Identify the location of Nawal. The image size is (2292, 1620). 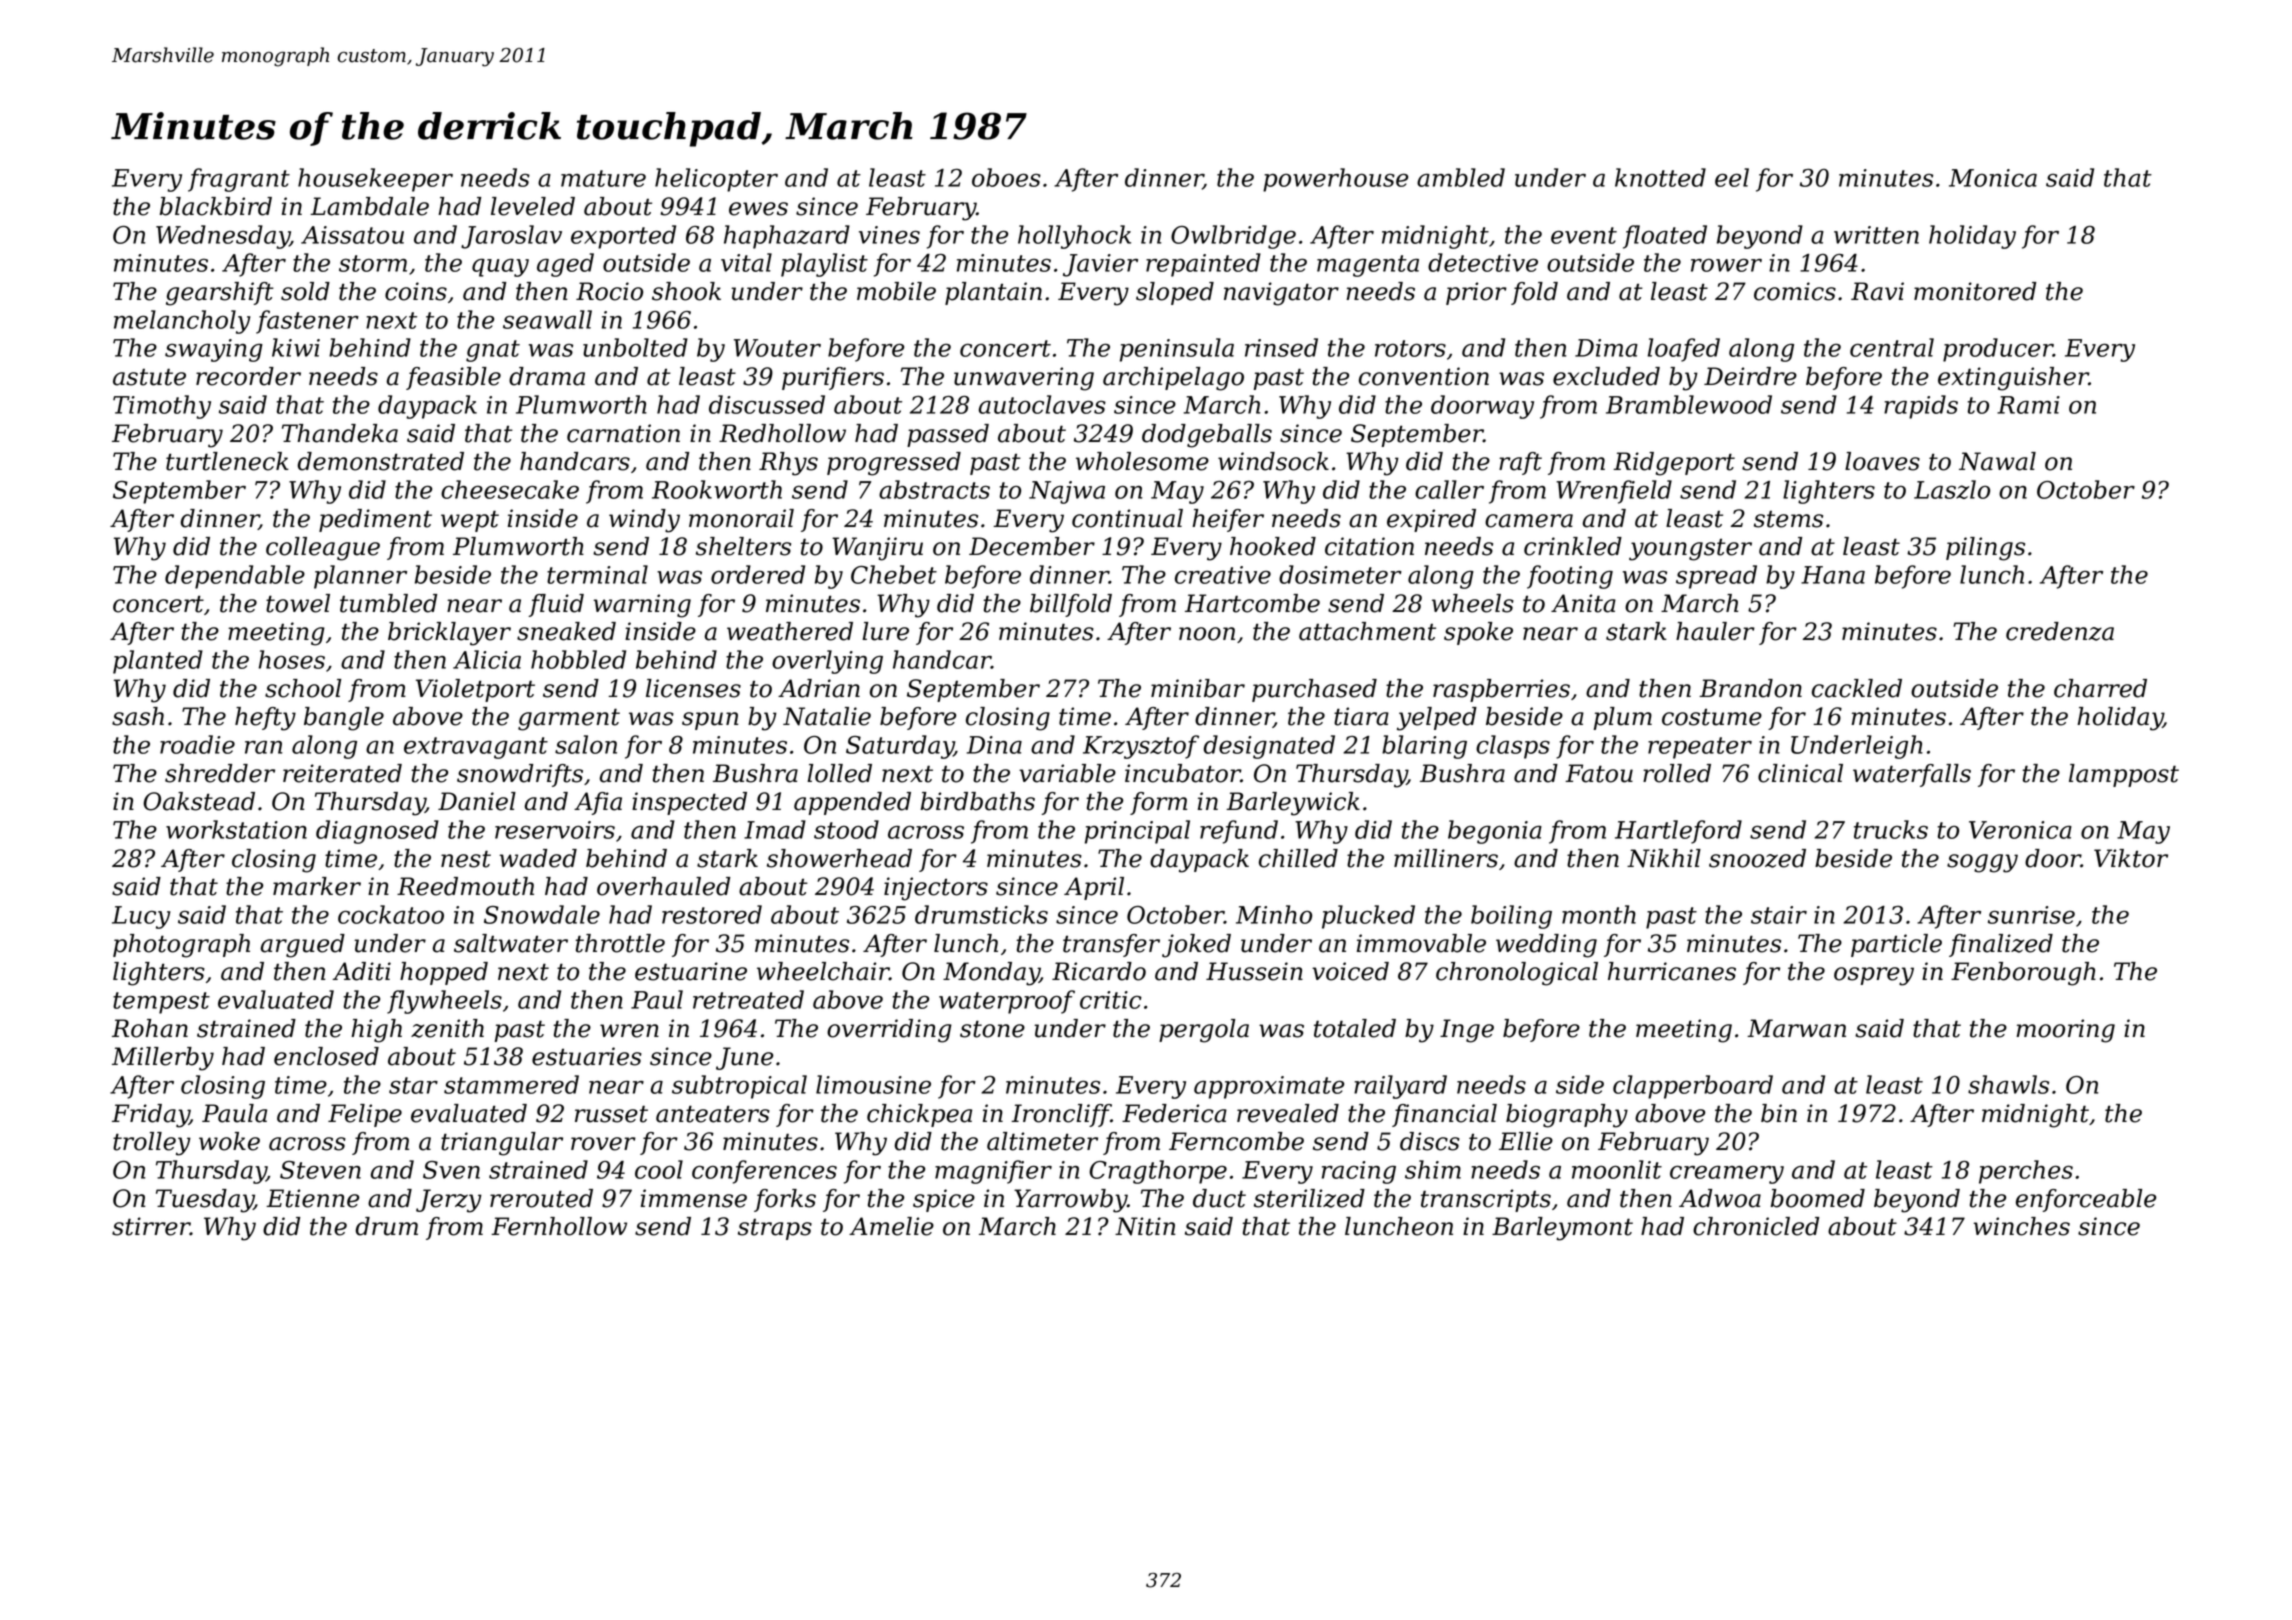
(1997, 461).
